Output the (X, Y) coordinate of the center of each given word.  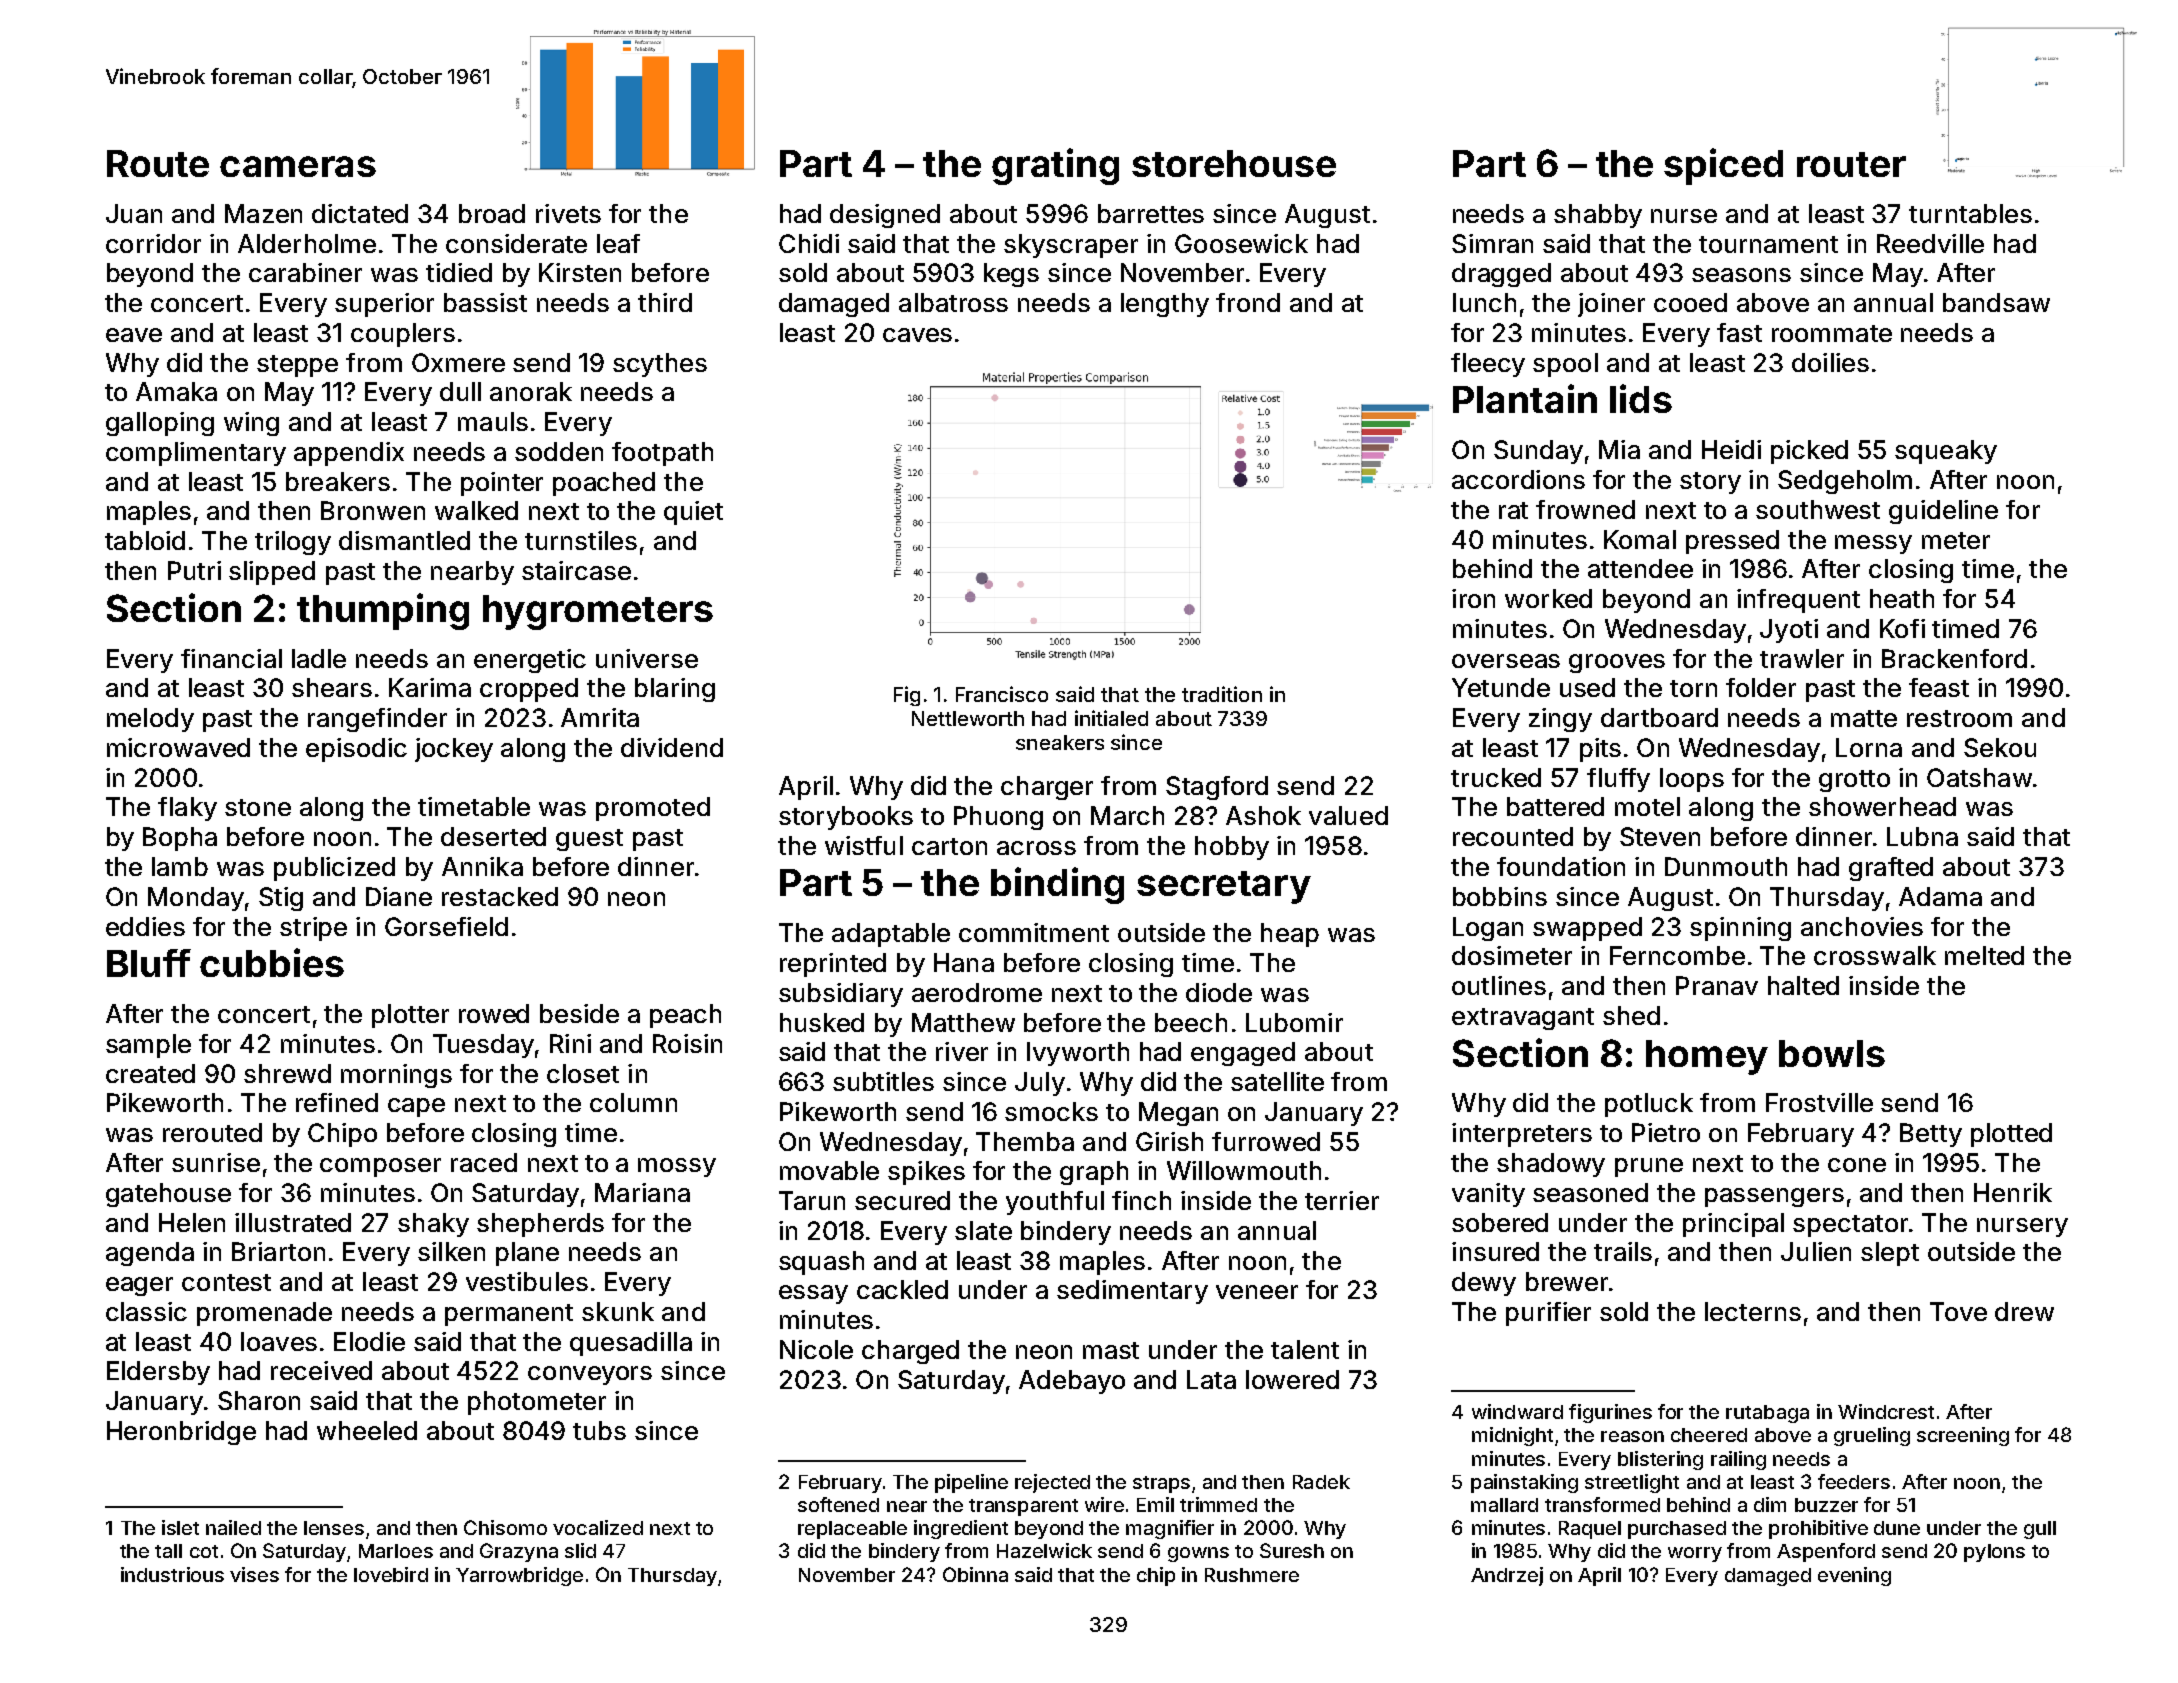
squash (821, 1263)
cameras (298, 166)
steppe (297, 366)
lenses (334, 1528)
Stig (281, 899)
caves (917, 335)
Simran (1492, 243)
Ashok (1263, 815)
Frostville (1819, 1102)
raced (484, 1162)
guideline (1943, 512)
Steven (1660, 836)
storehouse (1234, 163)
